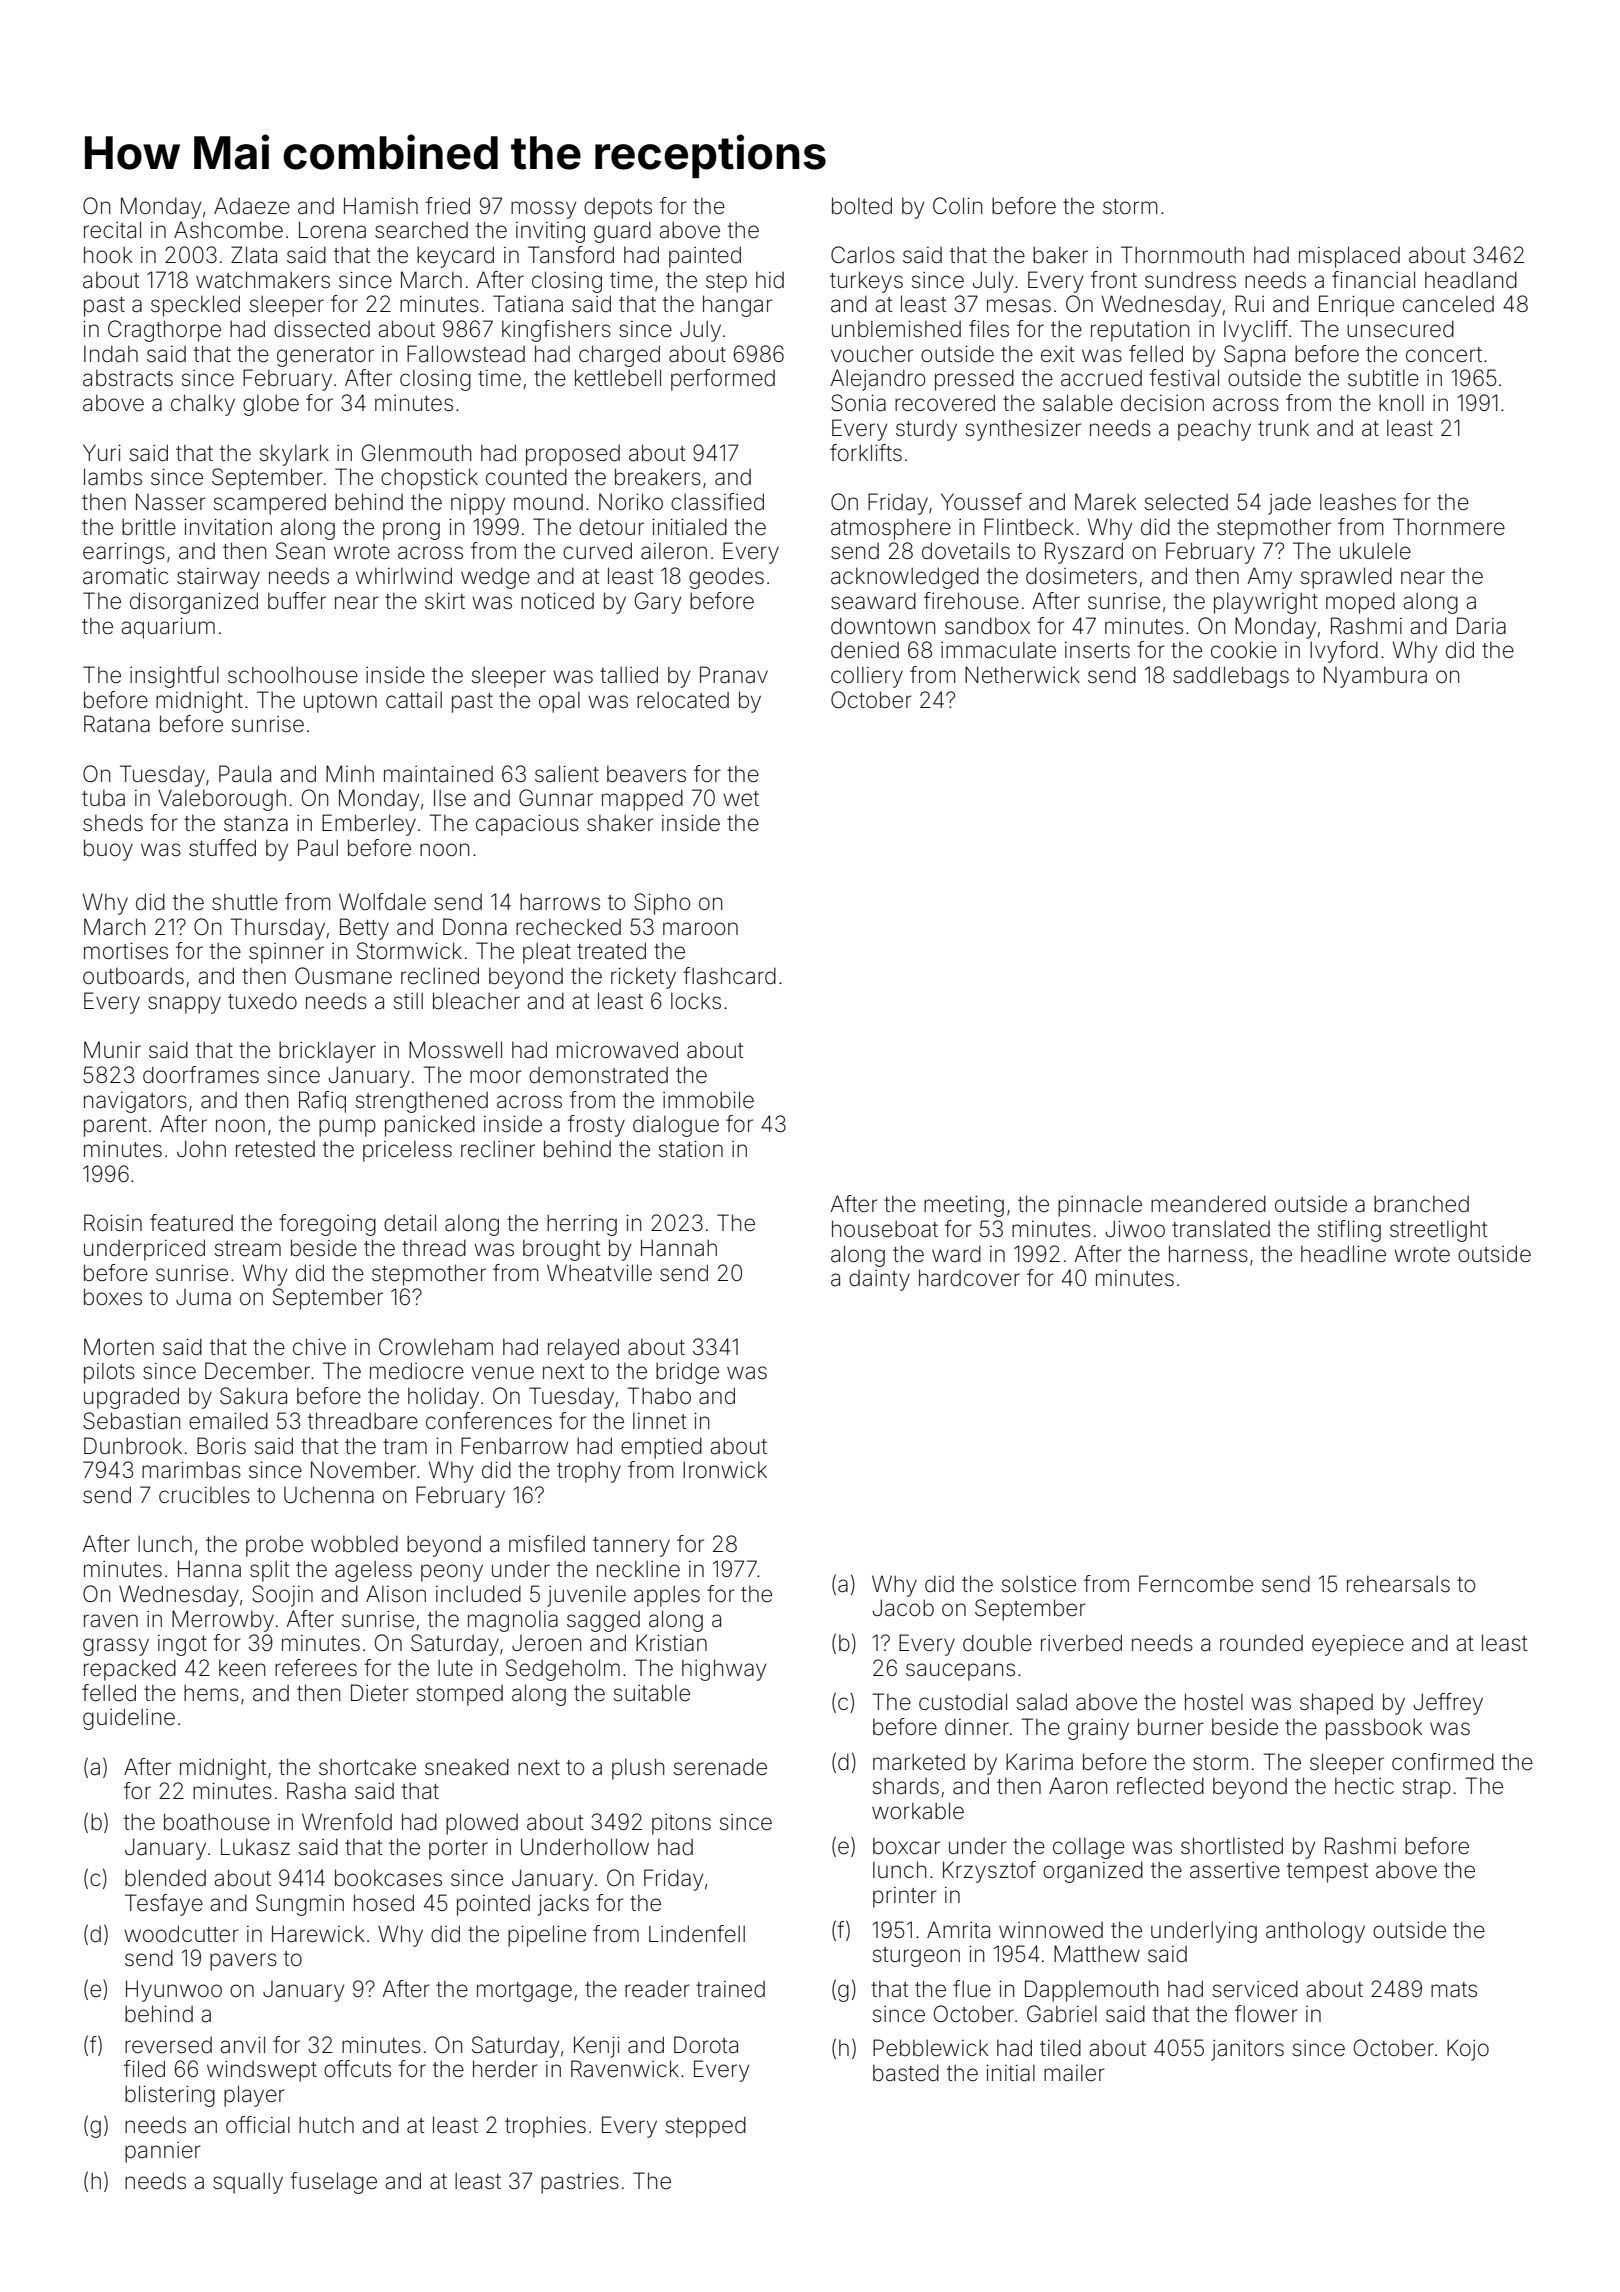 The image size is (1620, 2292). Describe the element at coordinates (410, 1223) in the page. I see `detail` at that location.
